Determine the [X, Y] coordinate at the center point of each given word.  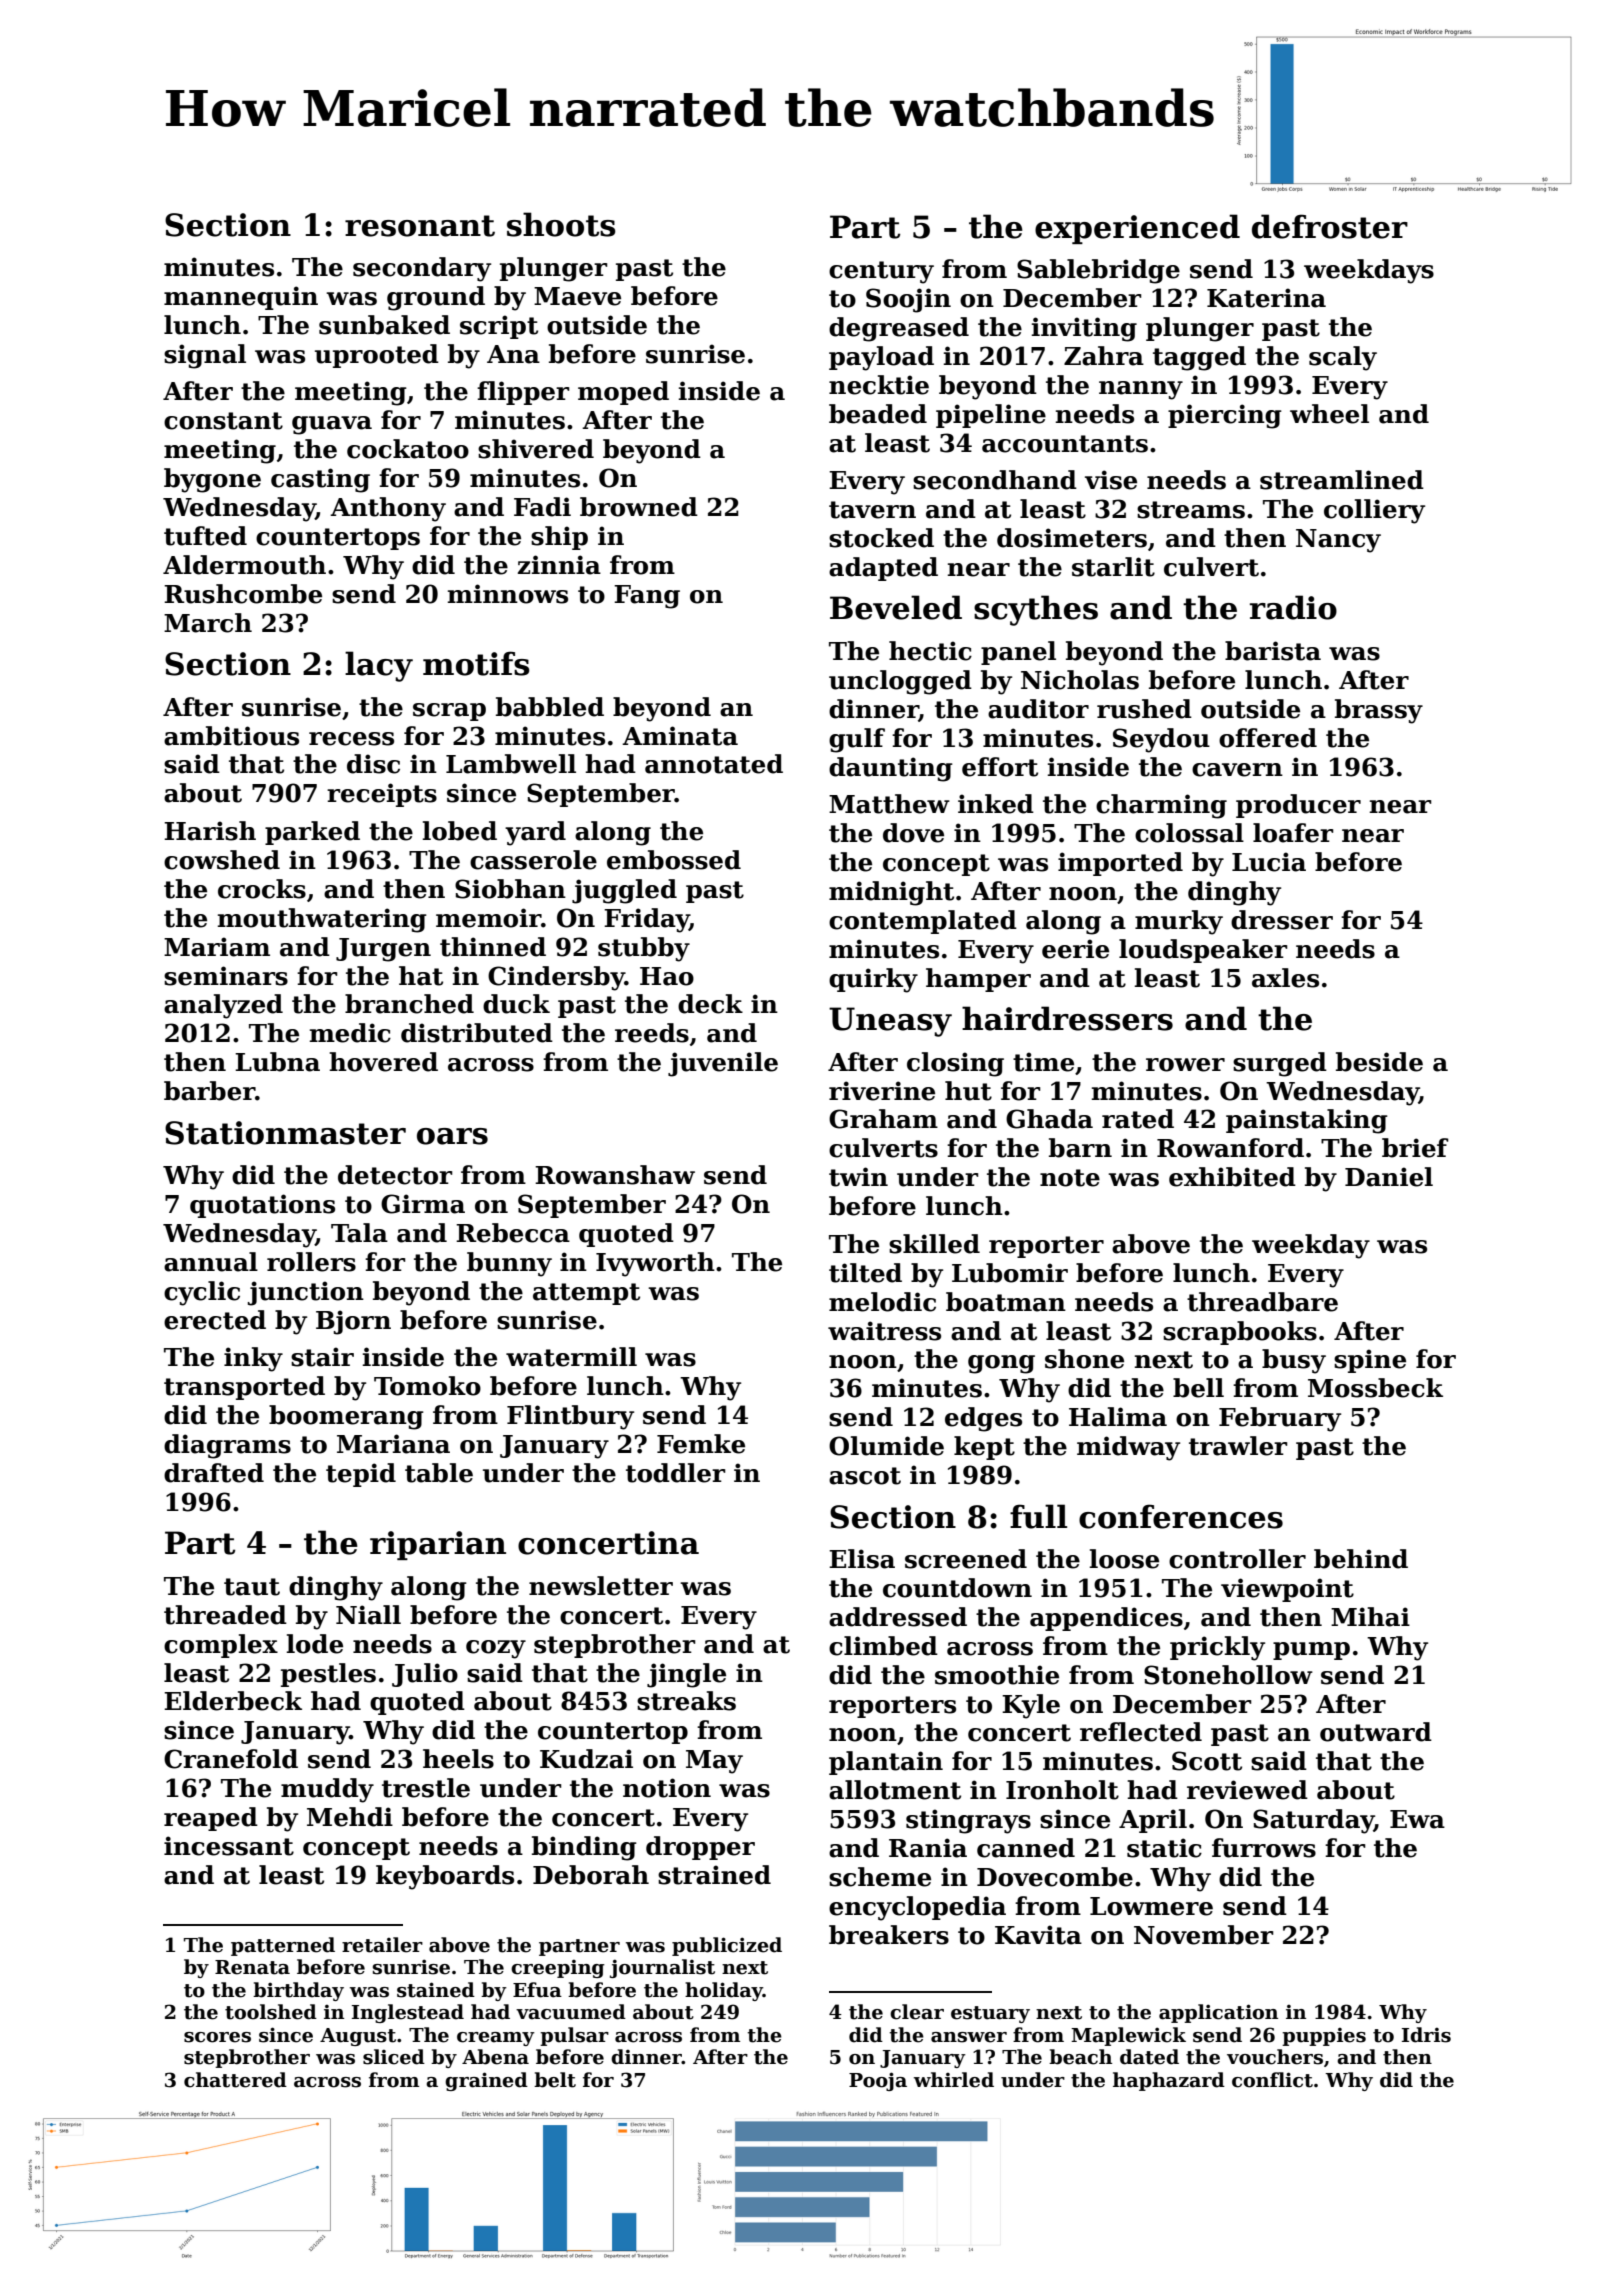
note [1070, 1178]
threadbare [1262, 1302]
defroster [1330, 226]
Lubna [277, 1062]
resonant [420, 226]
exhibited [1232, 1177]
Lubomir [1010, 1273]
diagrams [227, 1446]
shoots [561, 224]
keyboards [445, 1877]
